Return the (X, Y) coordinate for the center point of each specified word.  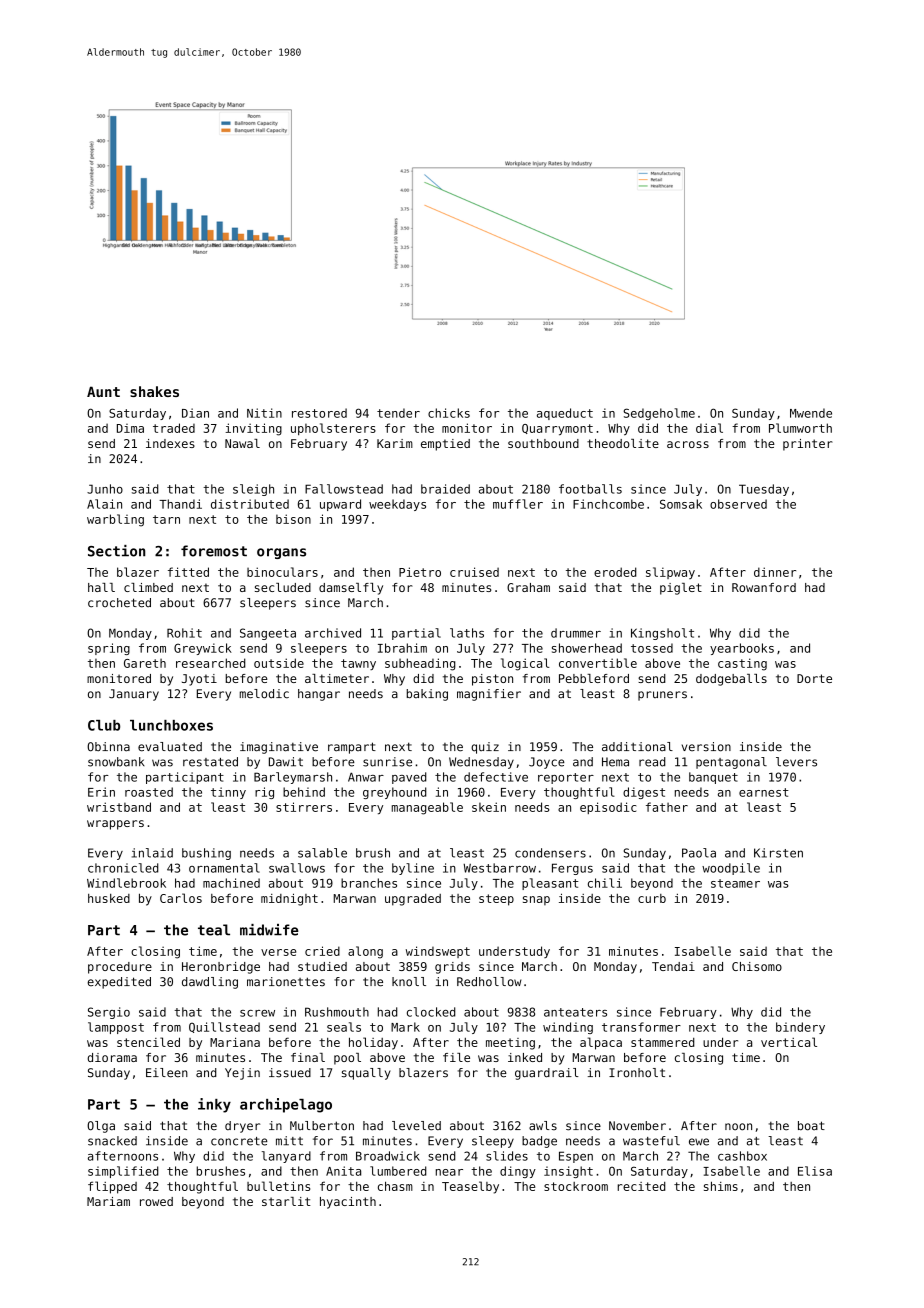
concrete (239, 1141)
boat (811, 1126)
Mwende (811, 413)
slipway (670, 573)
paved (409, 778)
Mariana (235, 1042)
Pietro (420, 572)
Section (116, 551)
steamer (735, 883)
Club (104, 725)
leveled (416, 1126)
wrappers (115, 825)
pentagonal (731, 763)
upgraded (413, 900)
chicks (449, 413)
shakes (154, 391)
